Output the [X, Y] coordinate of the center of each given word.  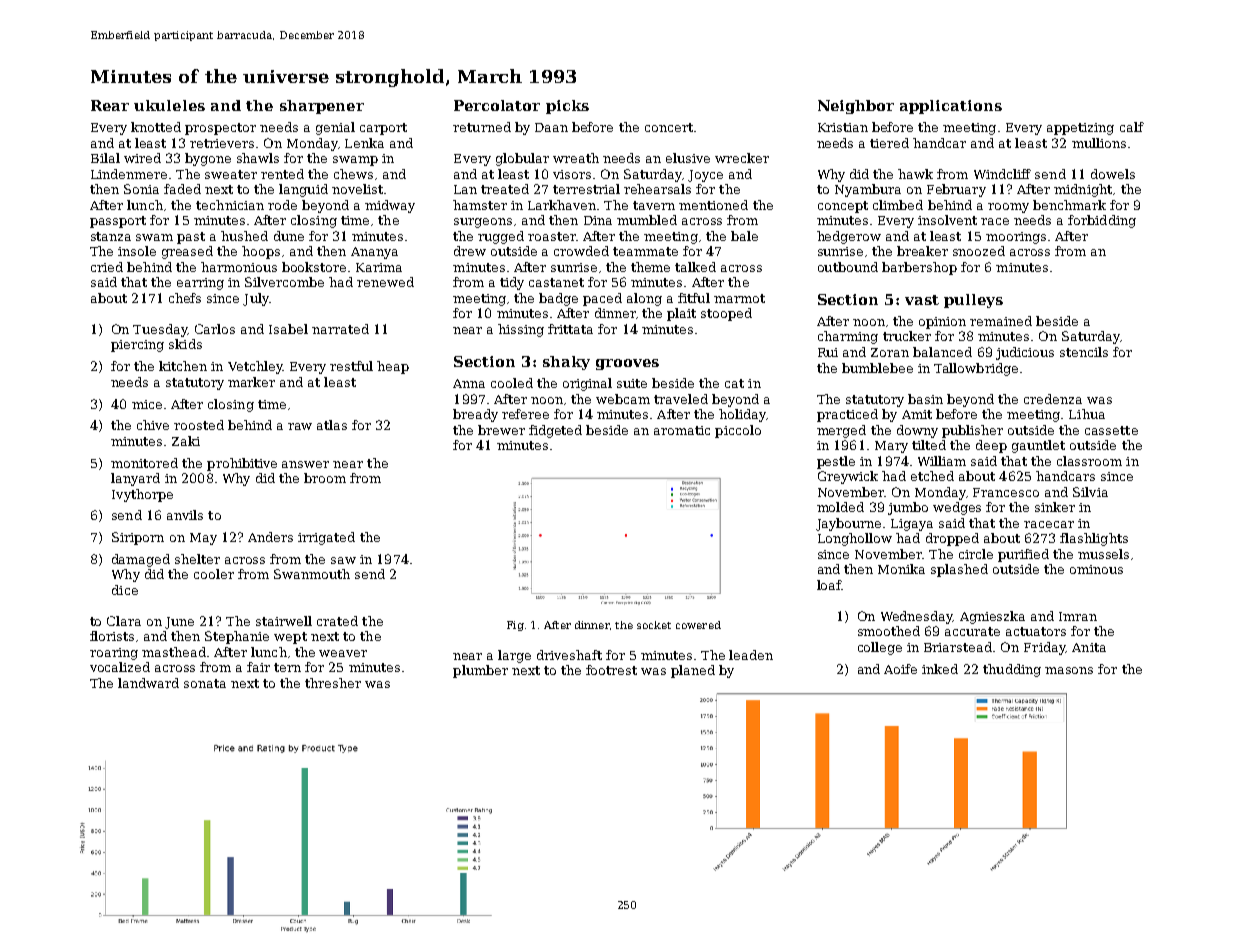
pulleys [973, 301]
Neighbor [856, 107]
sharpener [322, 107]
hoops [261, 252]
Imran [1078, 616]
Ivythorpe [142, 495]
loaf [829, 585]
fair [258, 667]
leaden [751, 655]
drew [470, 251]
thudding [1012, 670]
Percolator [497, 105]
